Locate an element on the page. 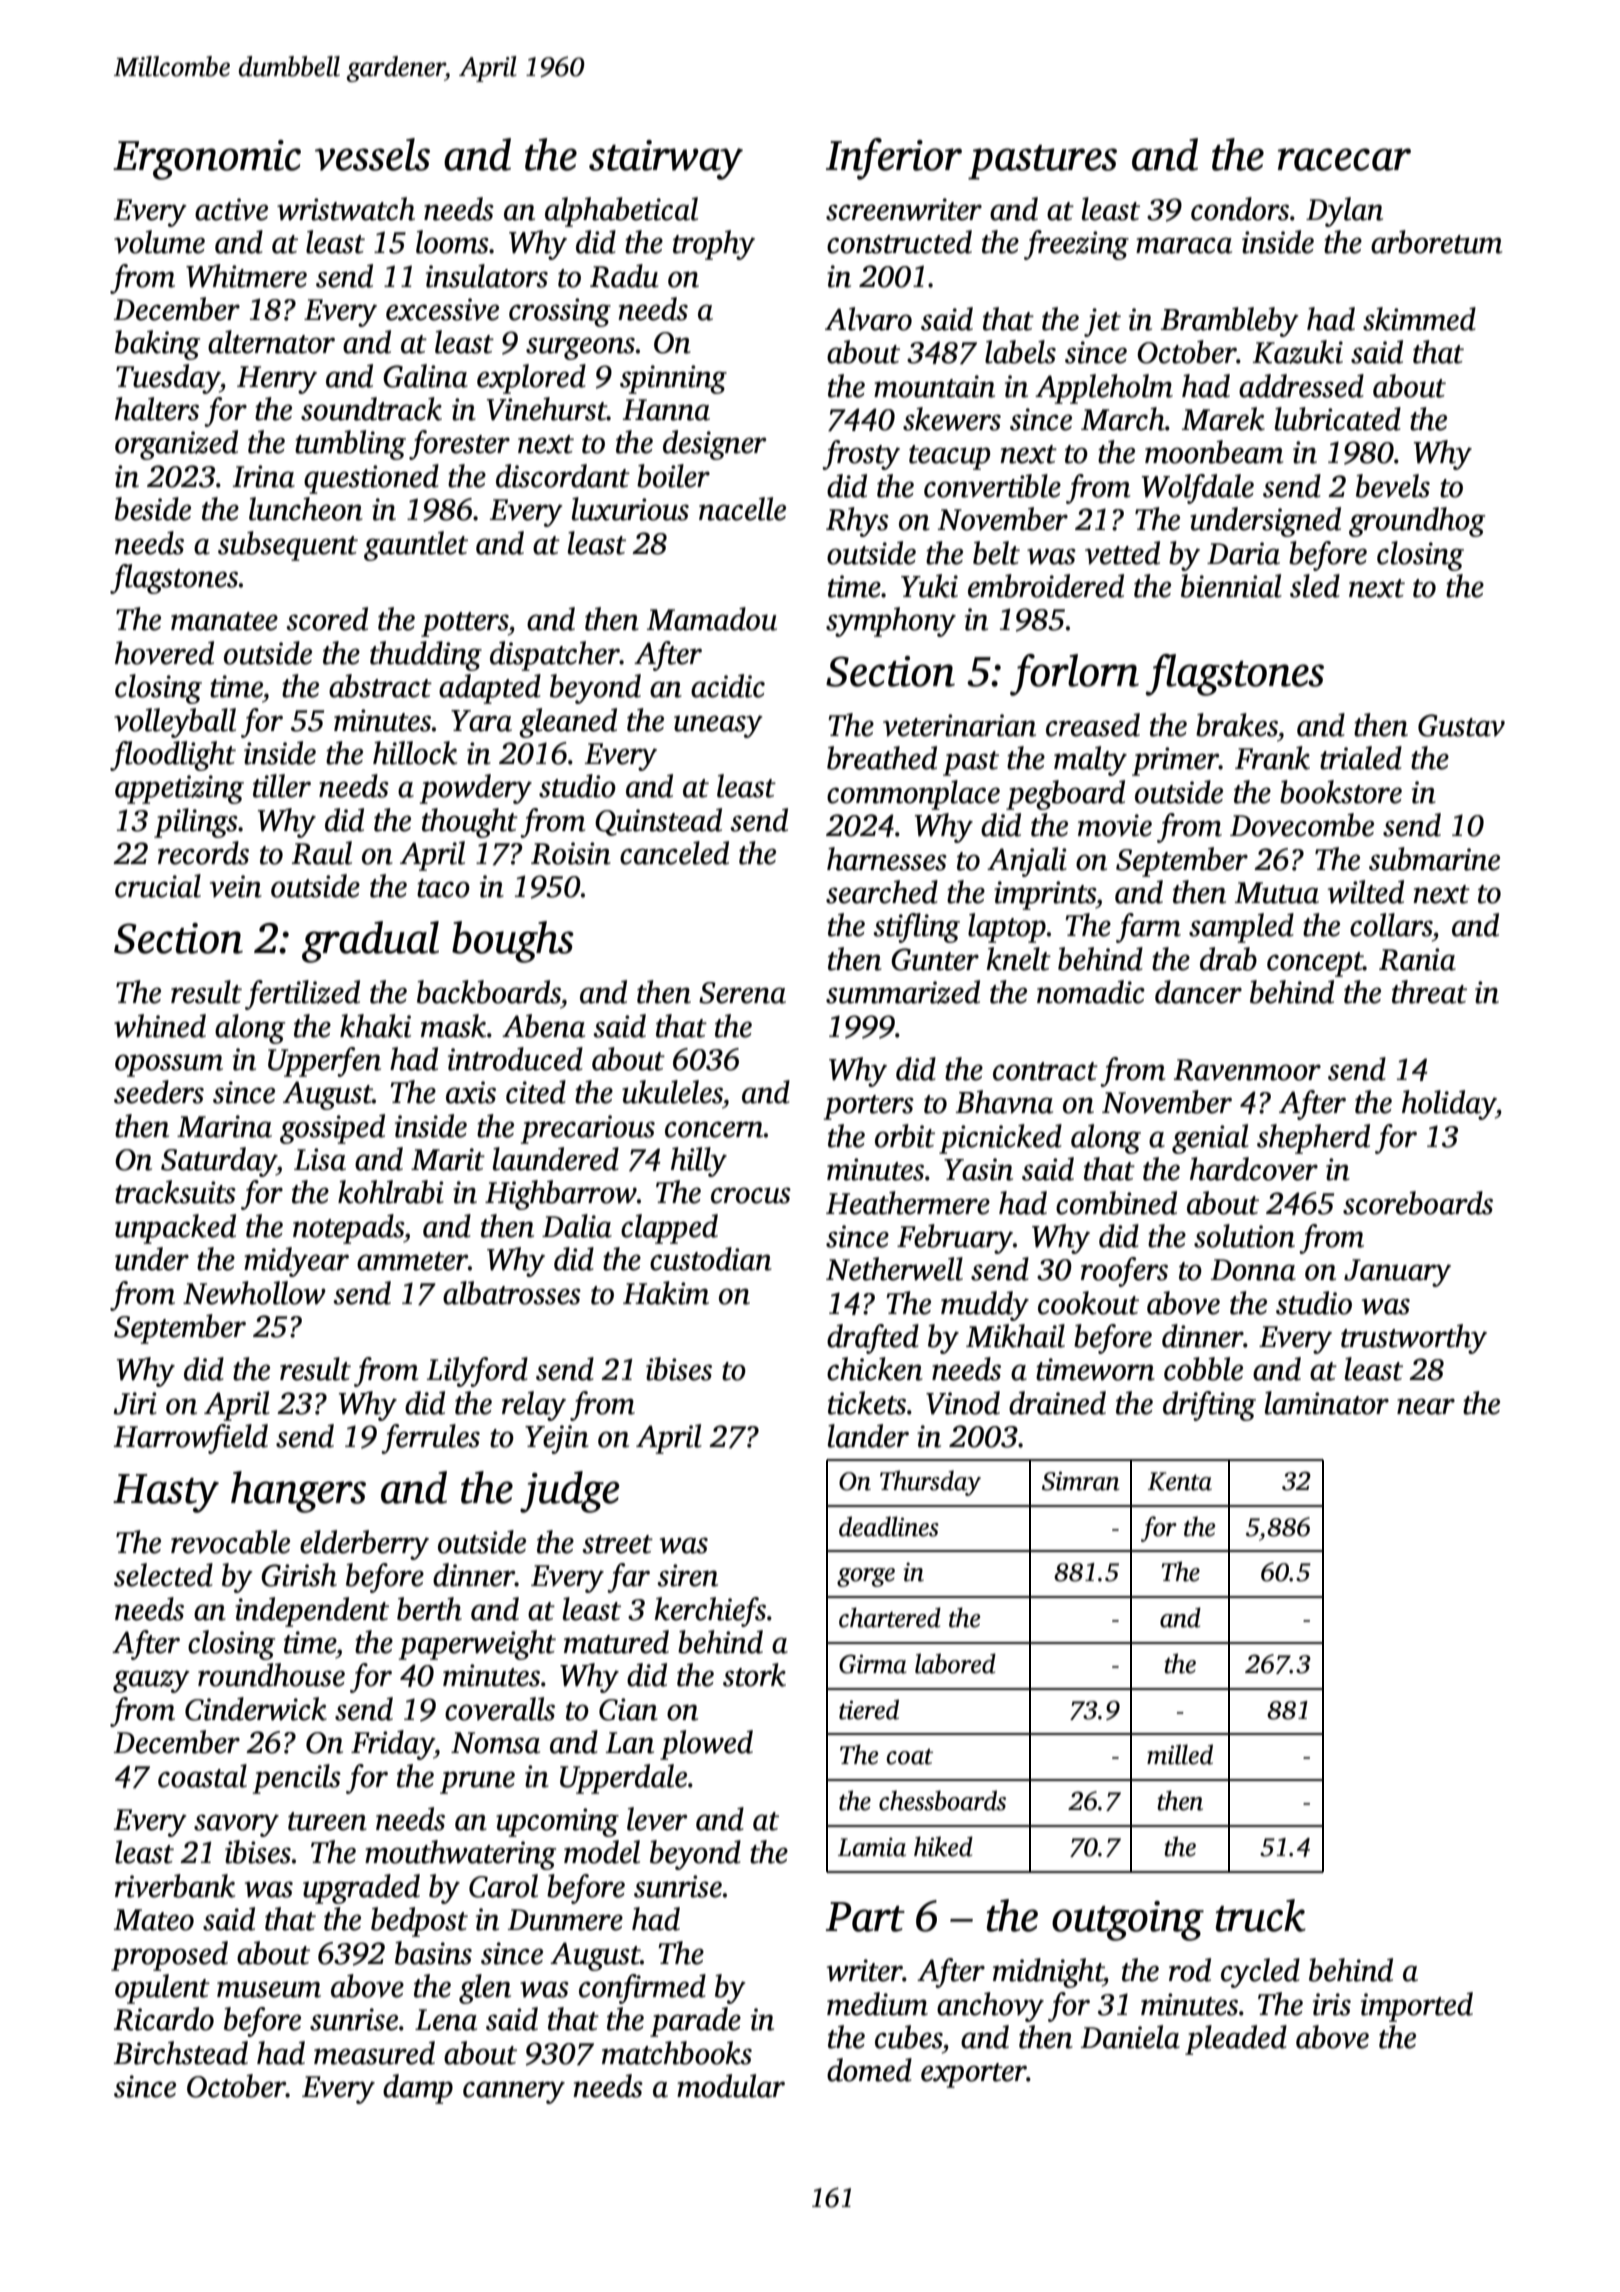 The width and height of the document is (1620, 2292). selected is located at coordinates (163, 1575).
